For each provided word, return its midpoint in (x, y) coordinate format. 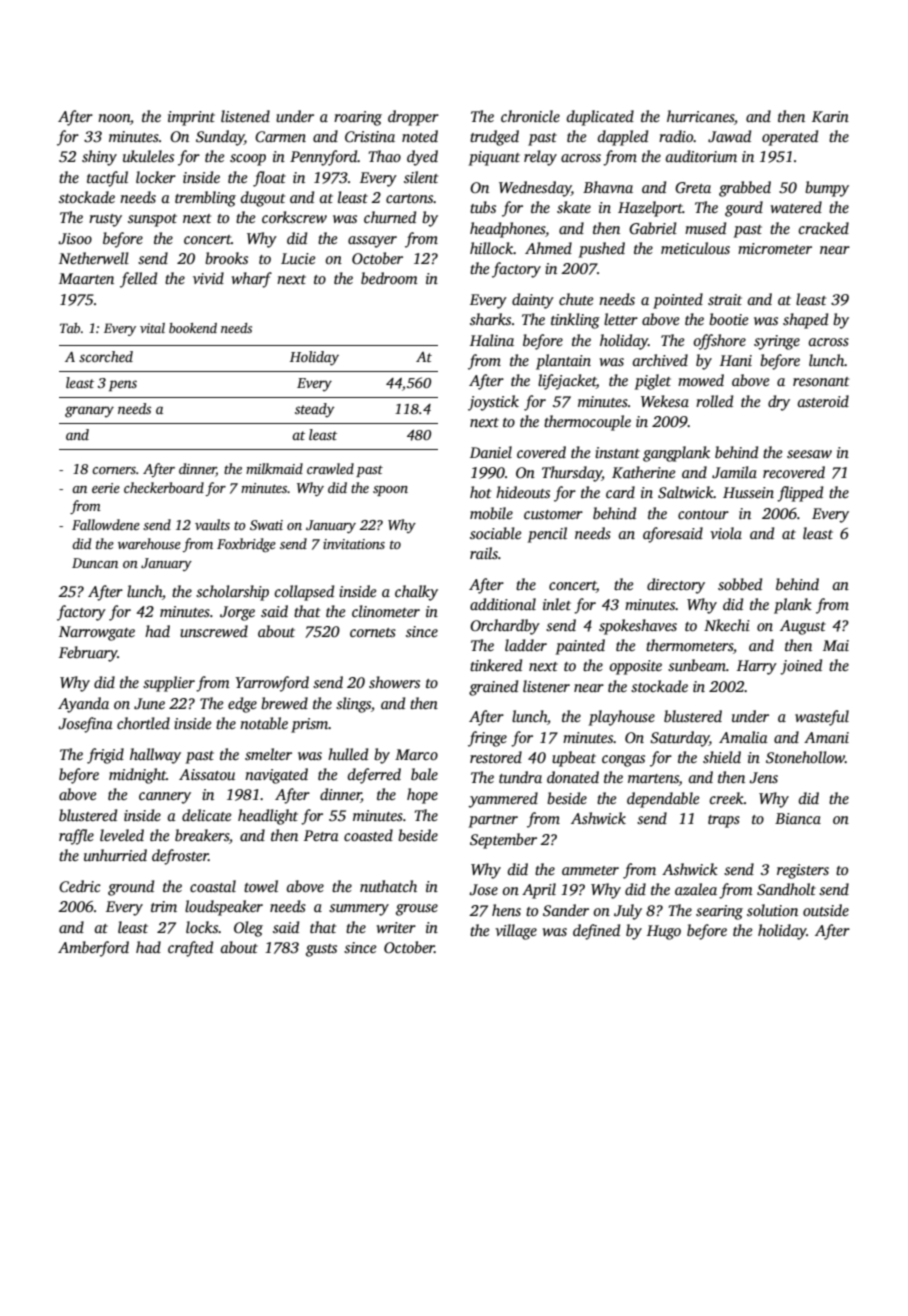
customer (553, 514)
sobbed (740, 584)
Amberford (93, 949)
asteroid (823, 401)
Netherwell (94, 258)
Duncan (95, 563)
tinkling (575, 321)
